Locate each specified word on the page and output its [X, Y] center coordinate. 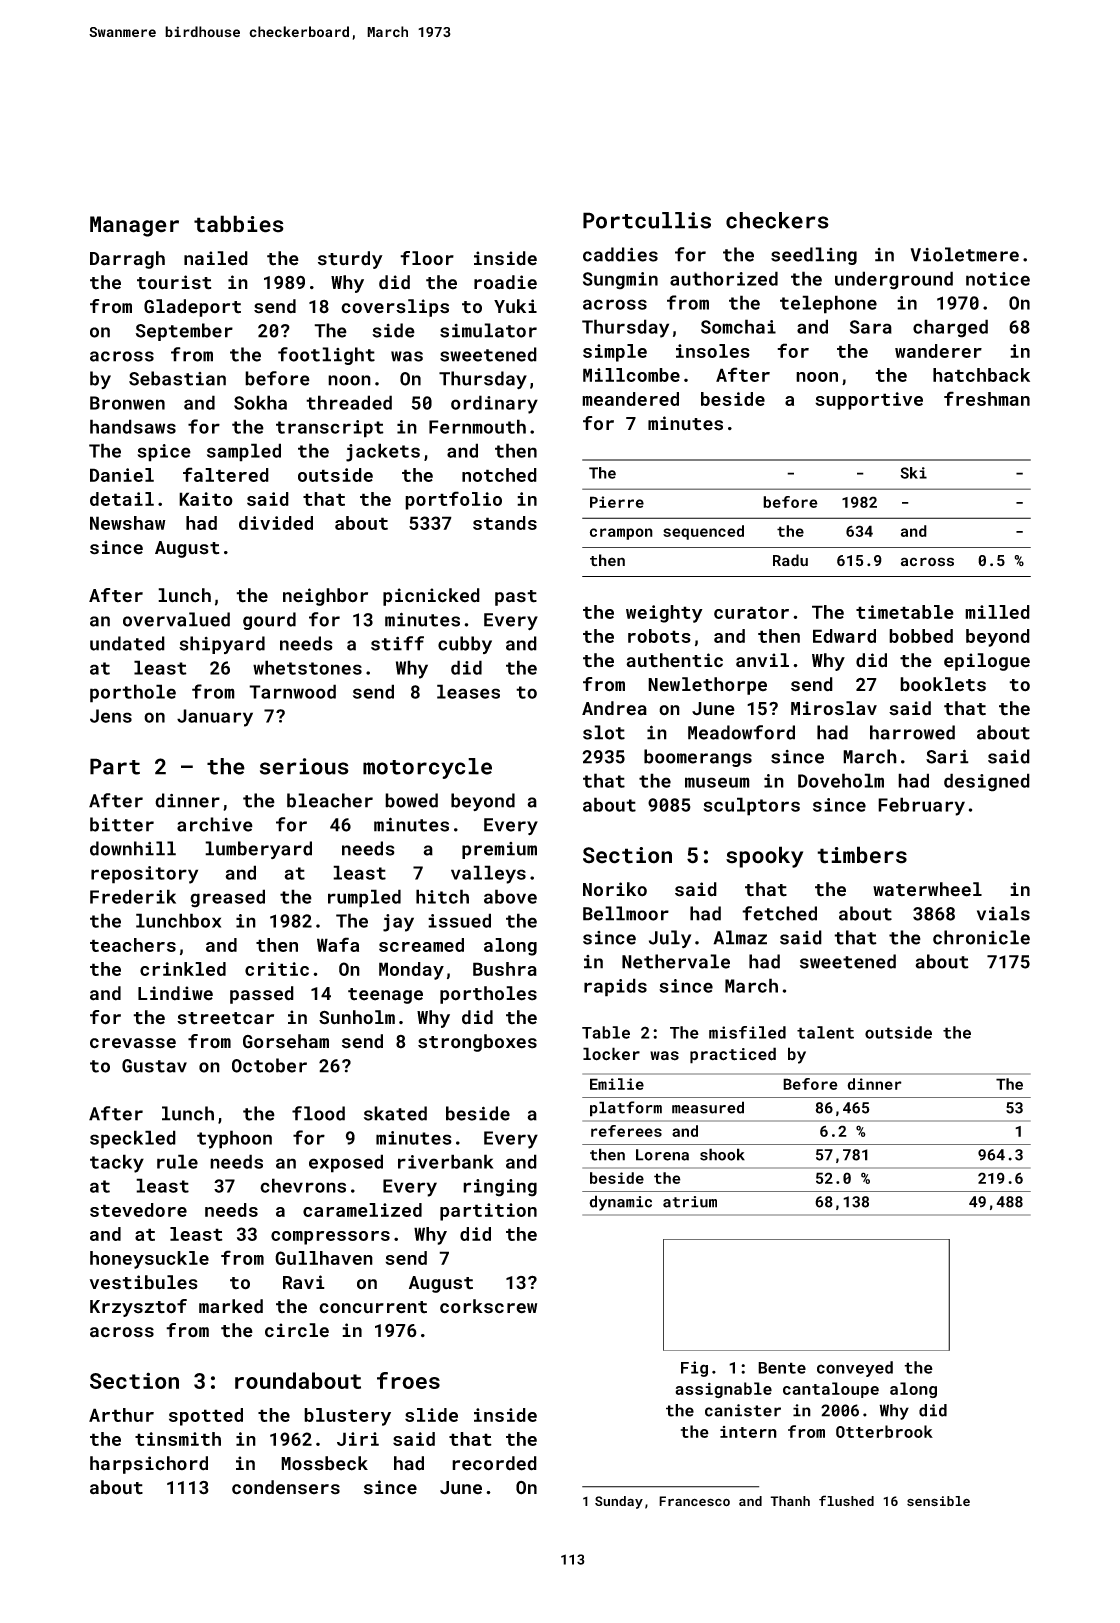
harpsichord [149, 1465]
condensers [286, 1487]
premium [499, 850]
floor [427, 258]
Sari [947, 756]
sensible [938, 1501]
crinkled [183, 969]
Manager [134, 226]
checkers [777, 220]
